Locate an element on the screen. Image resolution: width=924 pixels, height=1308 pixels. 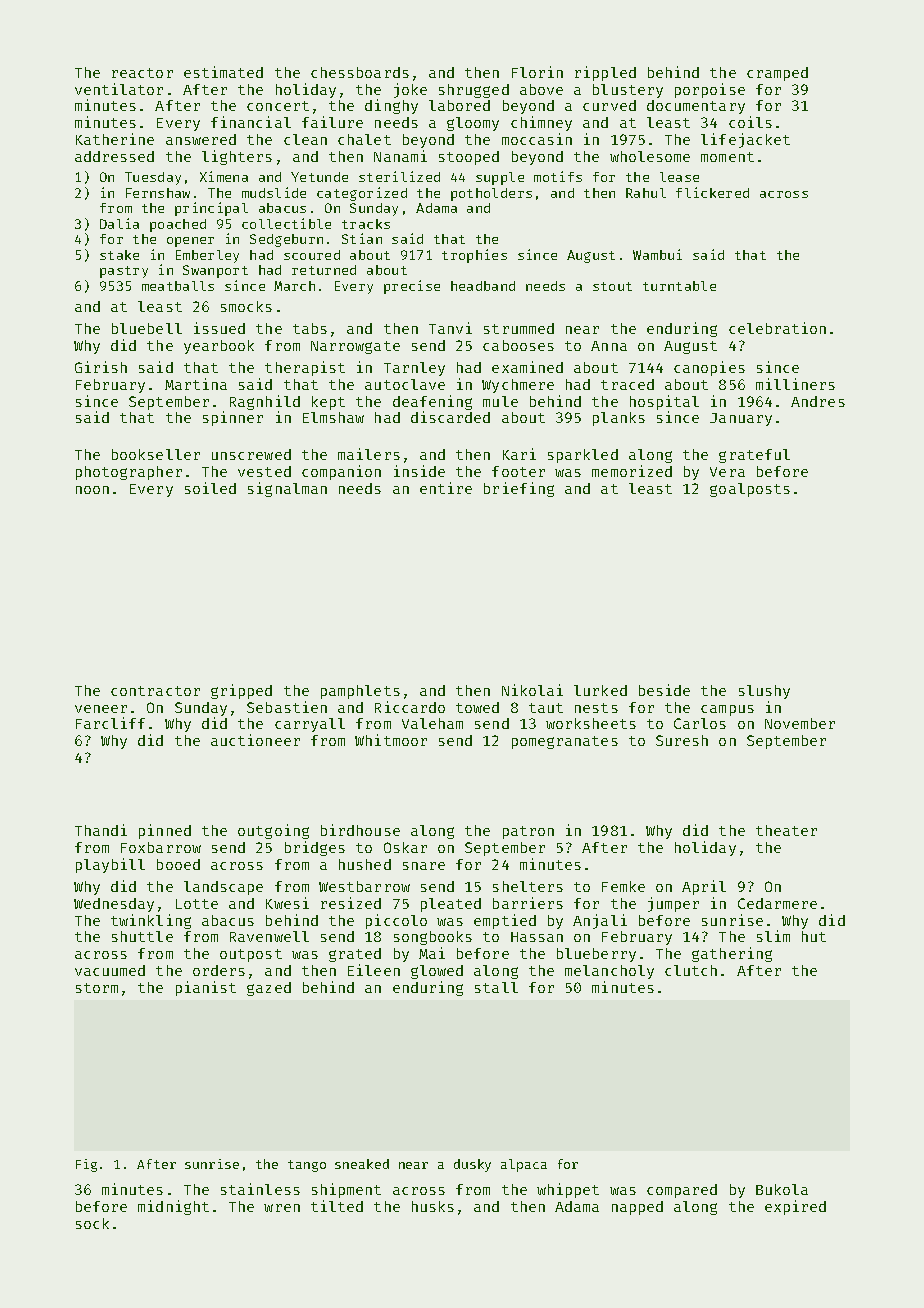
slushy is located at coordinates (764, 692).
